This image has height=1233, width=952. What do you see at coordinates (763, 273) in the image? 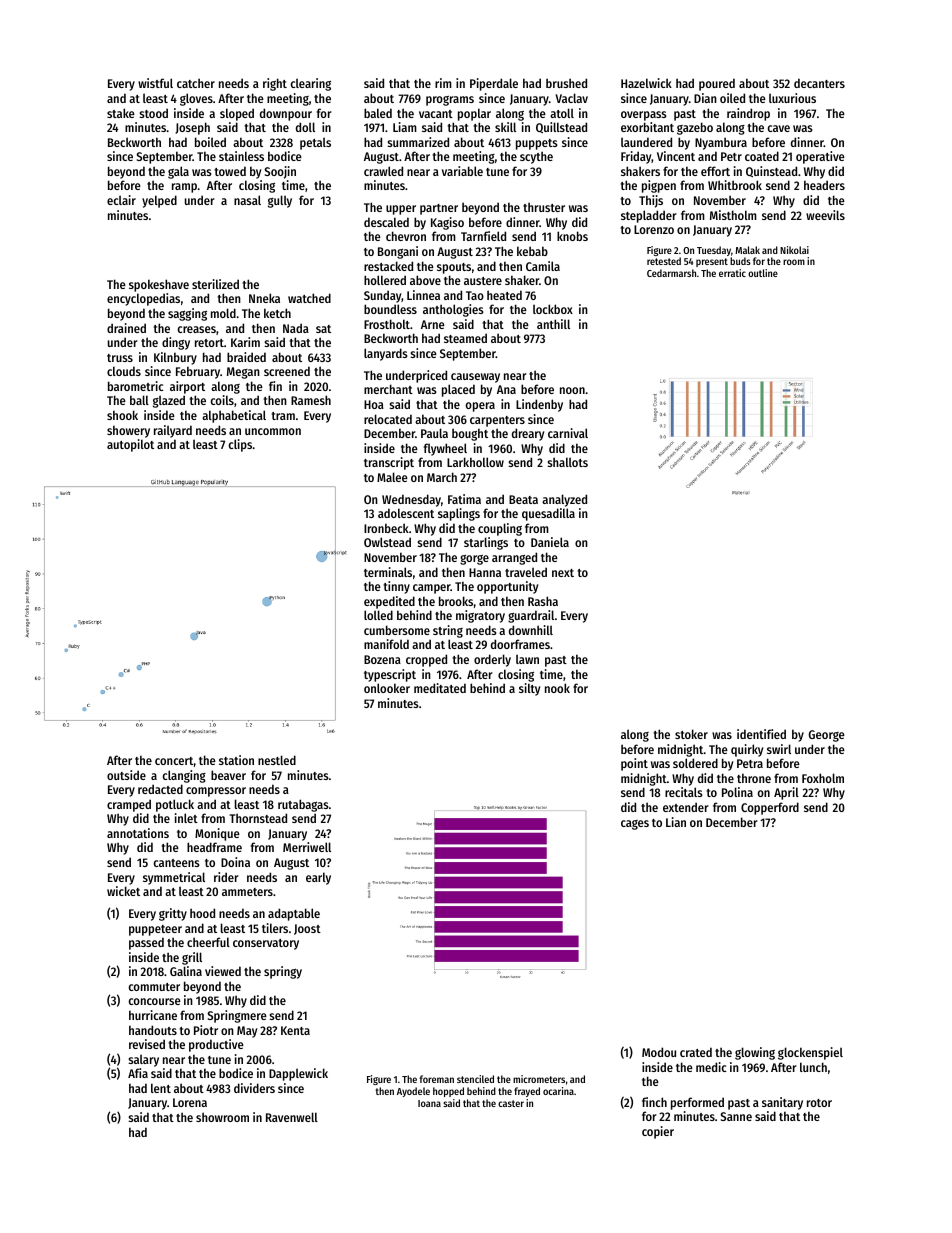
I see `outline` at bounding box center [763, 273].
